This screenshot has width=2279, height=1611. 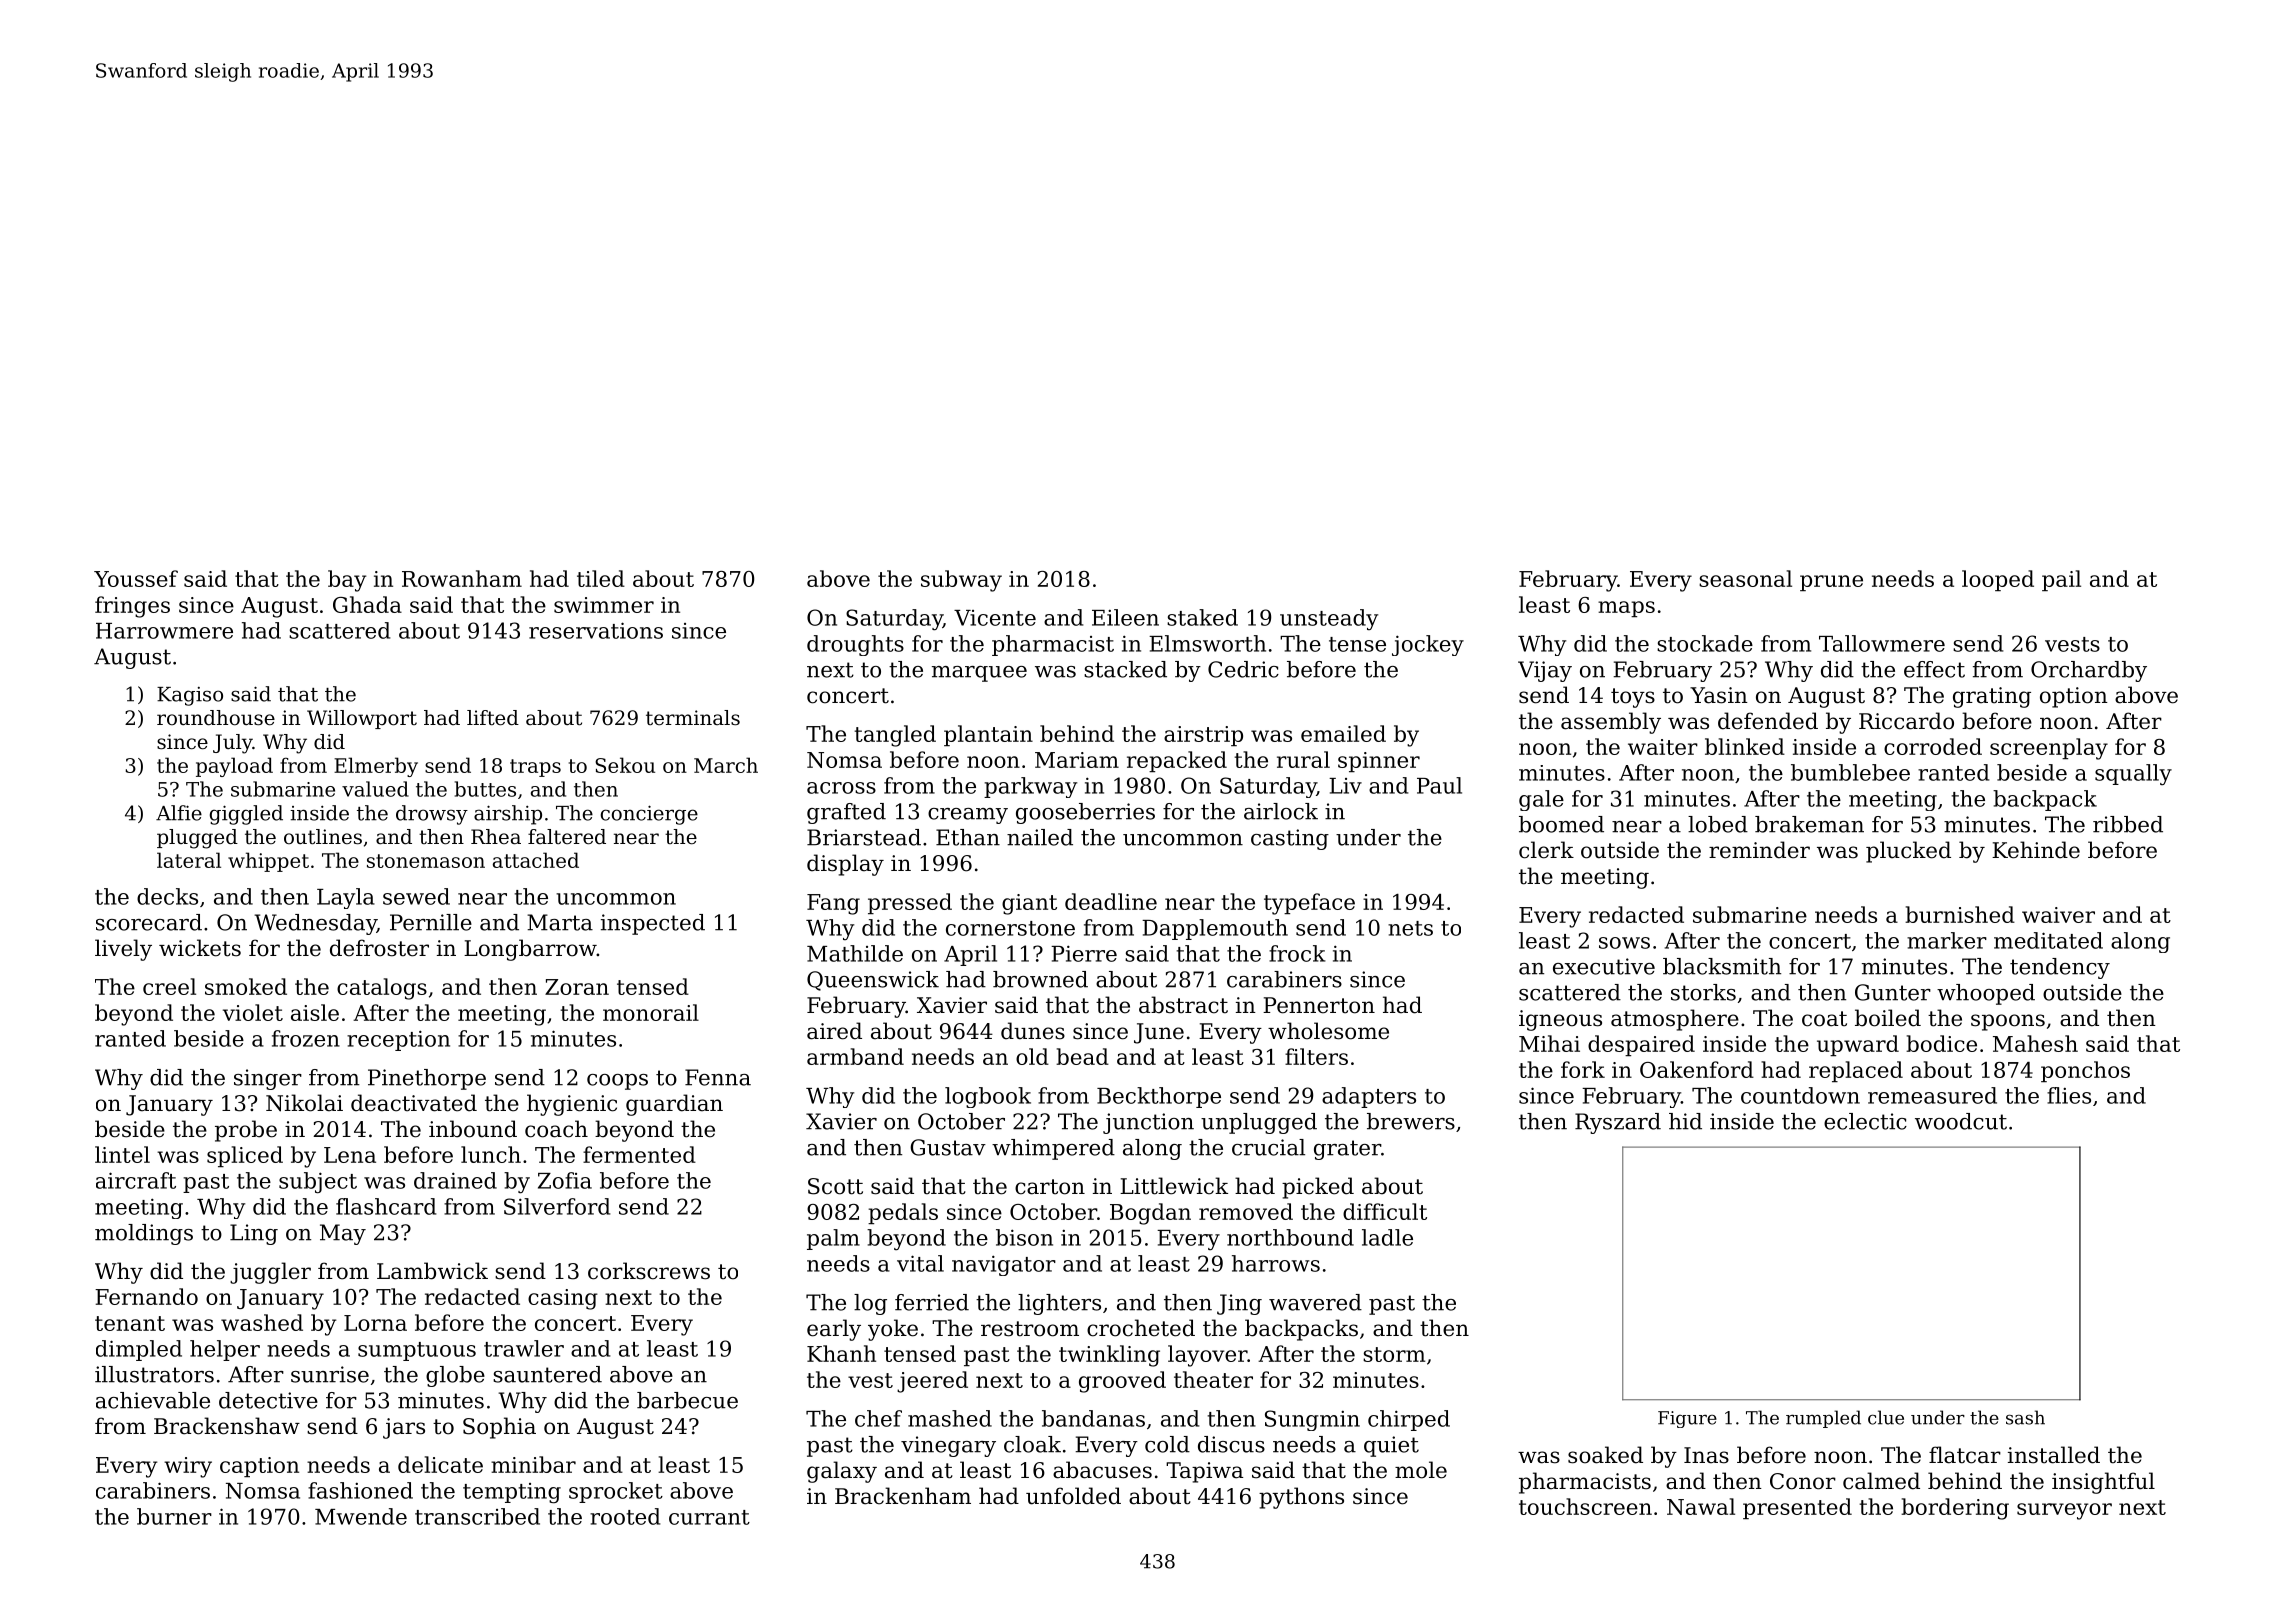 I want to click on difficult, so click(x=1385, y=1211).
